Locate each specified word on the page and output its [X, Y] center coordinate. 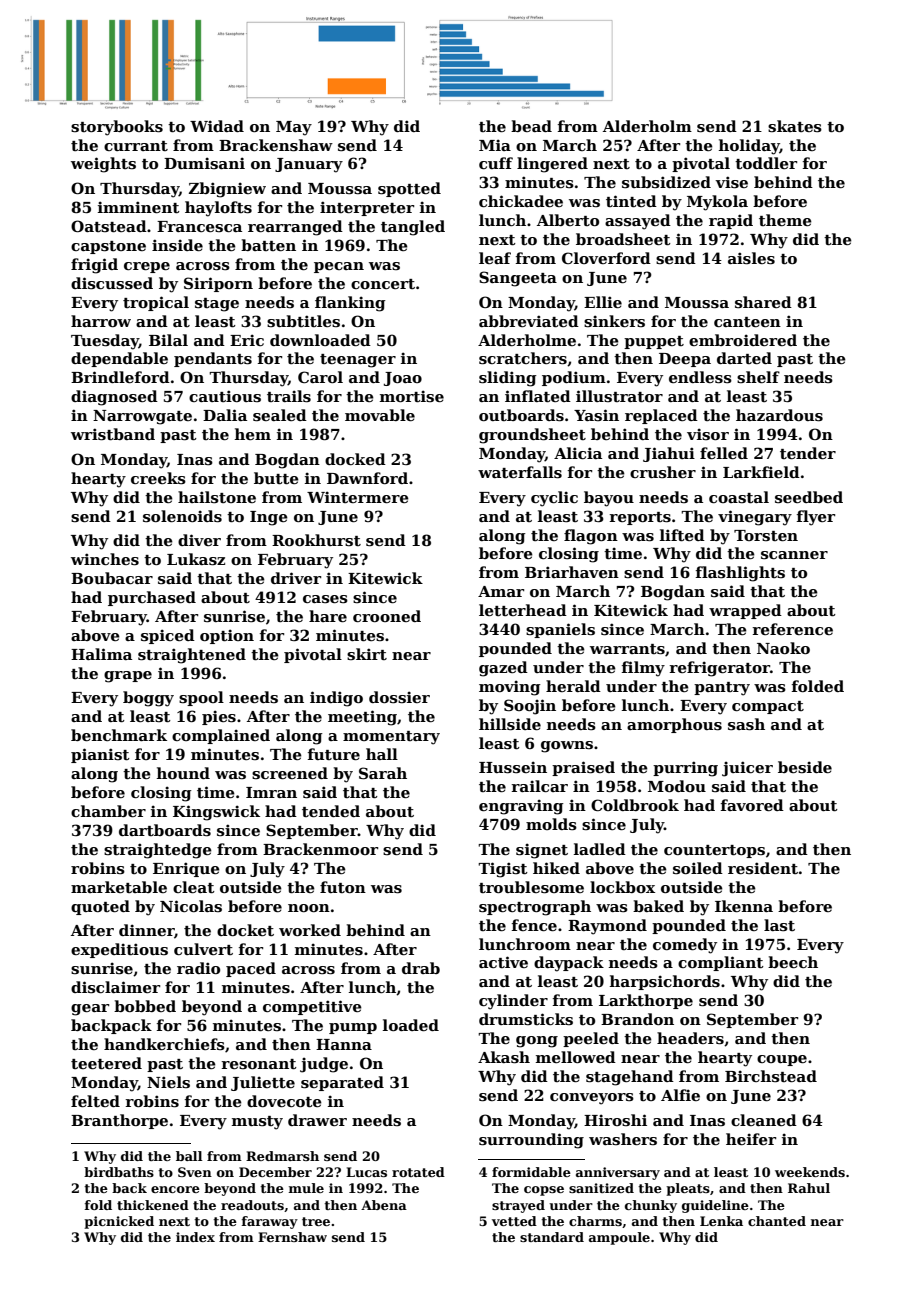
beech [793, 962]
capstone [108, 247]
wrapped [745, 611]
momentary [391, 738]
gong [537, 1042]
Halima [101, 654]
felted [95, 1101]
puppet [654, 342]
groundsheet [532, 436]
